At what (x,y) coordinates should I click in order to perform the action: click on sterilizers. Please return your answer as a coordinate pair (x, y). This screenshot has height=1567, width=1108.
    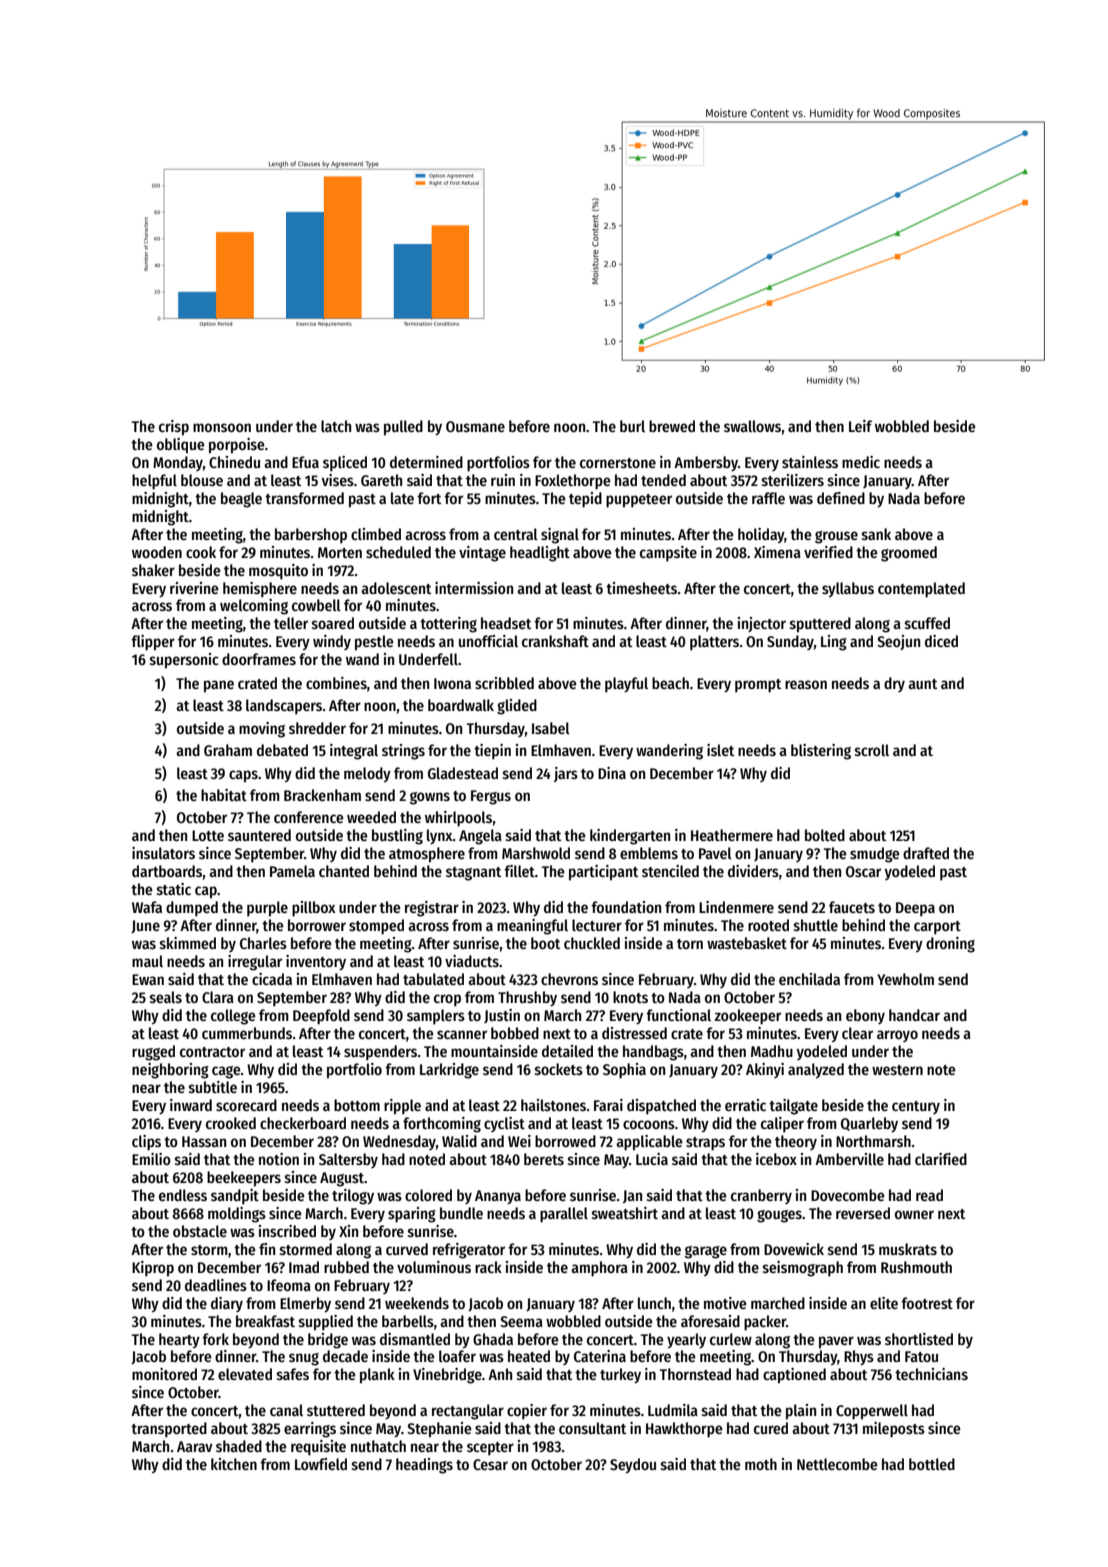
    Looking at the image, I should click on (793, 480).
